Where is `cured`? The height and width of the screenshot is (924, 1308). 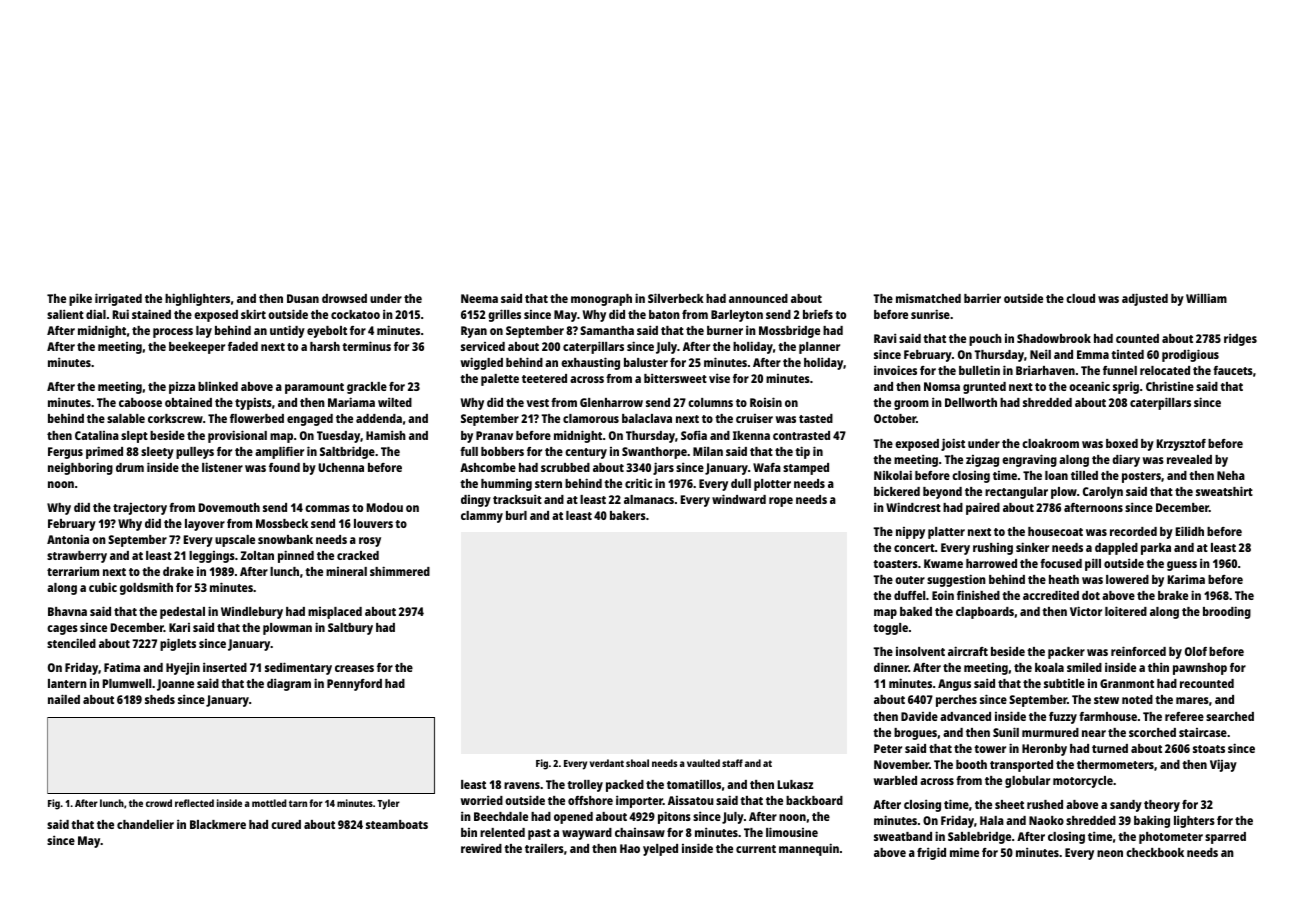 cured is located at coordinates (286, 824).
